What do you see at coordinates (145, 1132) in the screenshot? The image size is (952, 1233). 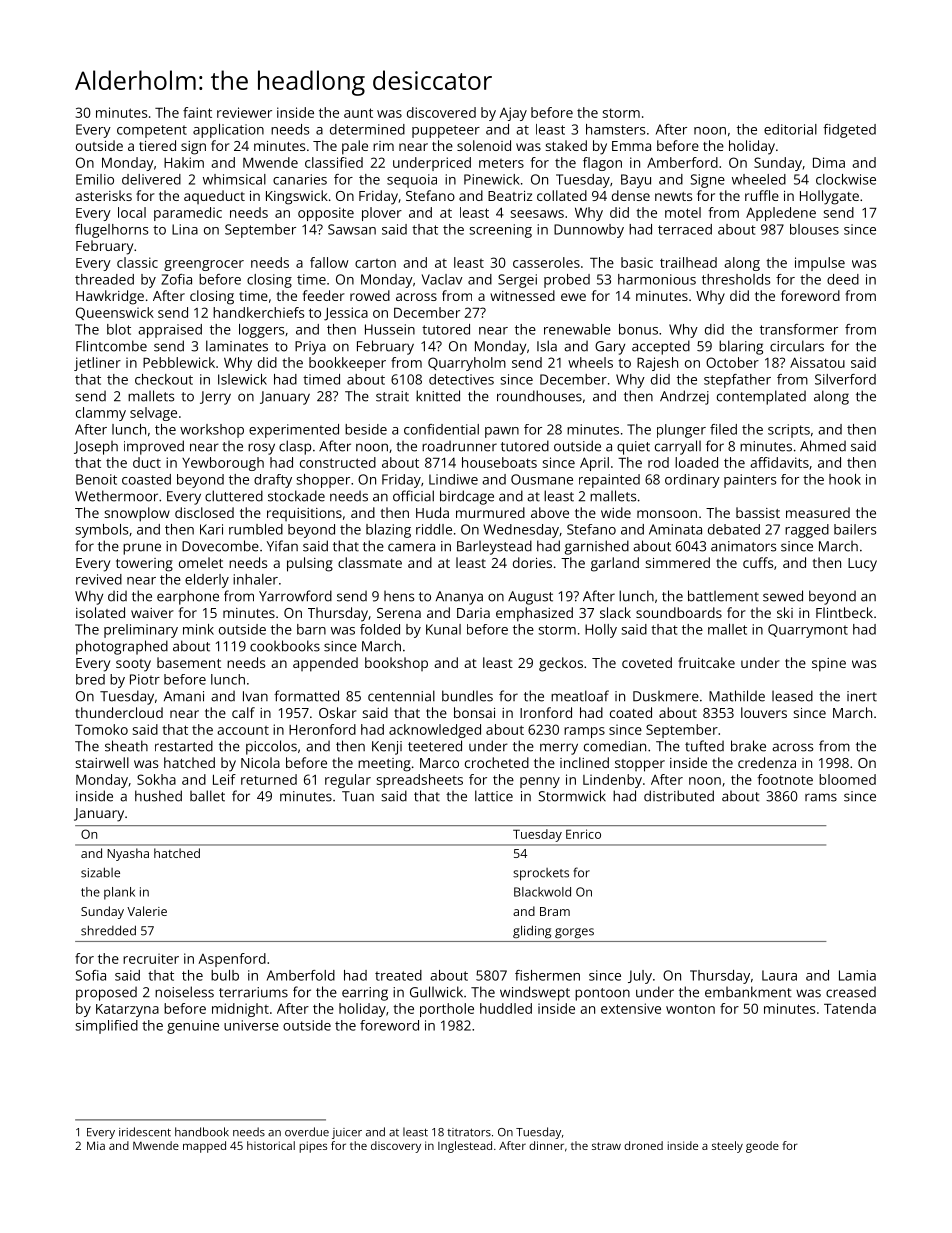 I see `iridescent` at bounding box center [145, 1132].
